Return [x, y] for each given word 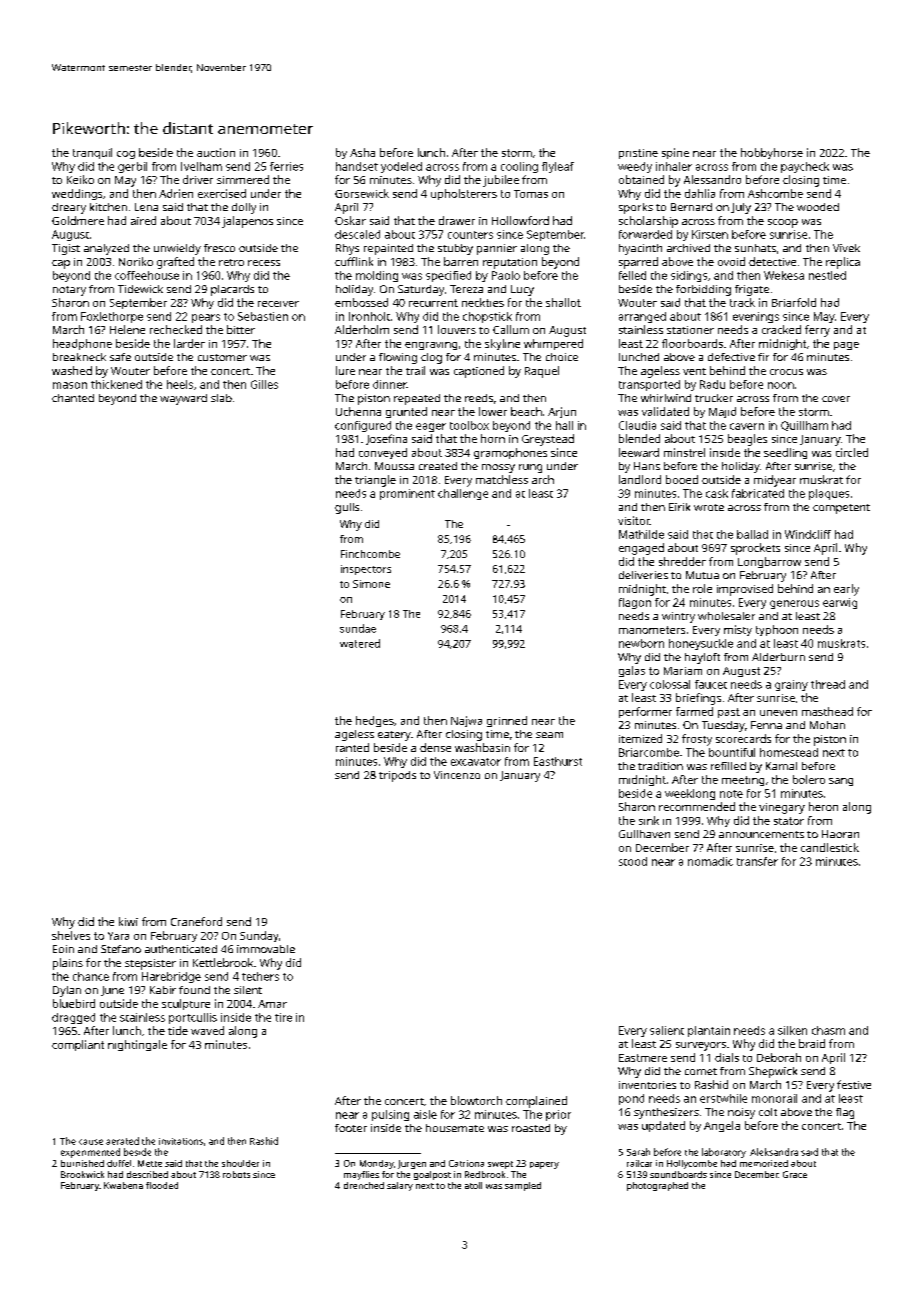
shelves [71, 935]
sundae [358, 628]
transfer [757, 861]
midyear [775, 481]
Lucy [522, 290]
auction [216, 152]
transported [649, 385]
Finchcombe [370, 554]
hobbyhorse [772, 153]
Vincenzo [457, 775]
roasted [531, 1128]
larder [189, 343]
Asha [362, 152]
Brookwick [82, 1174]
